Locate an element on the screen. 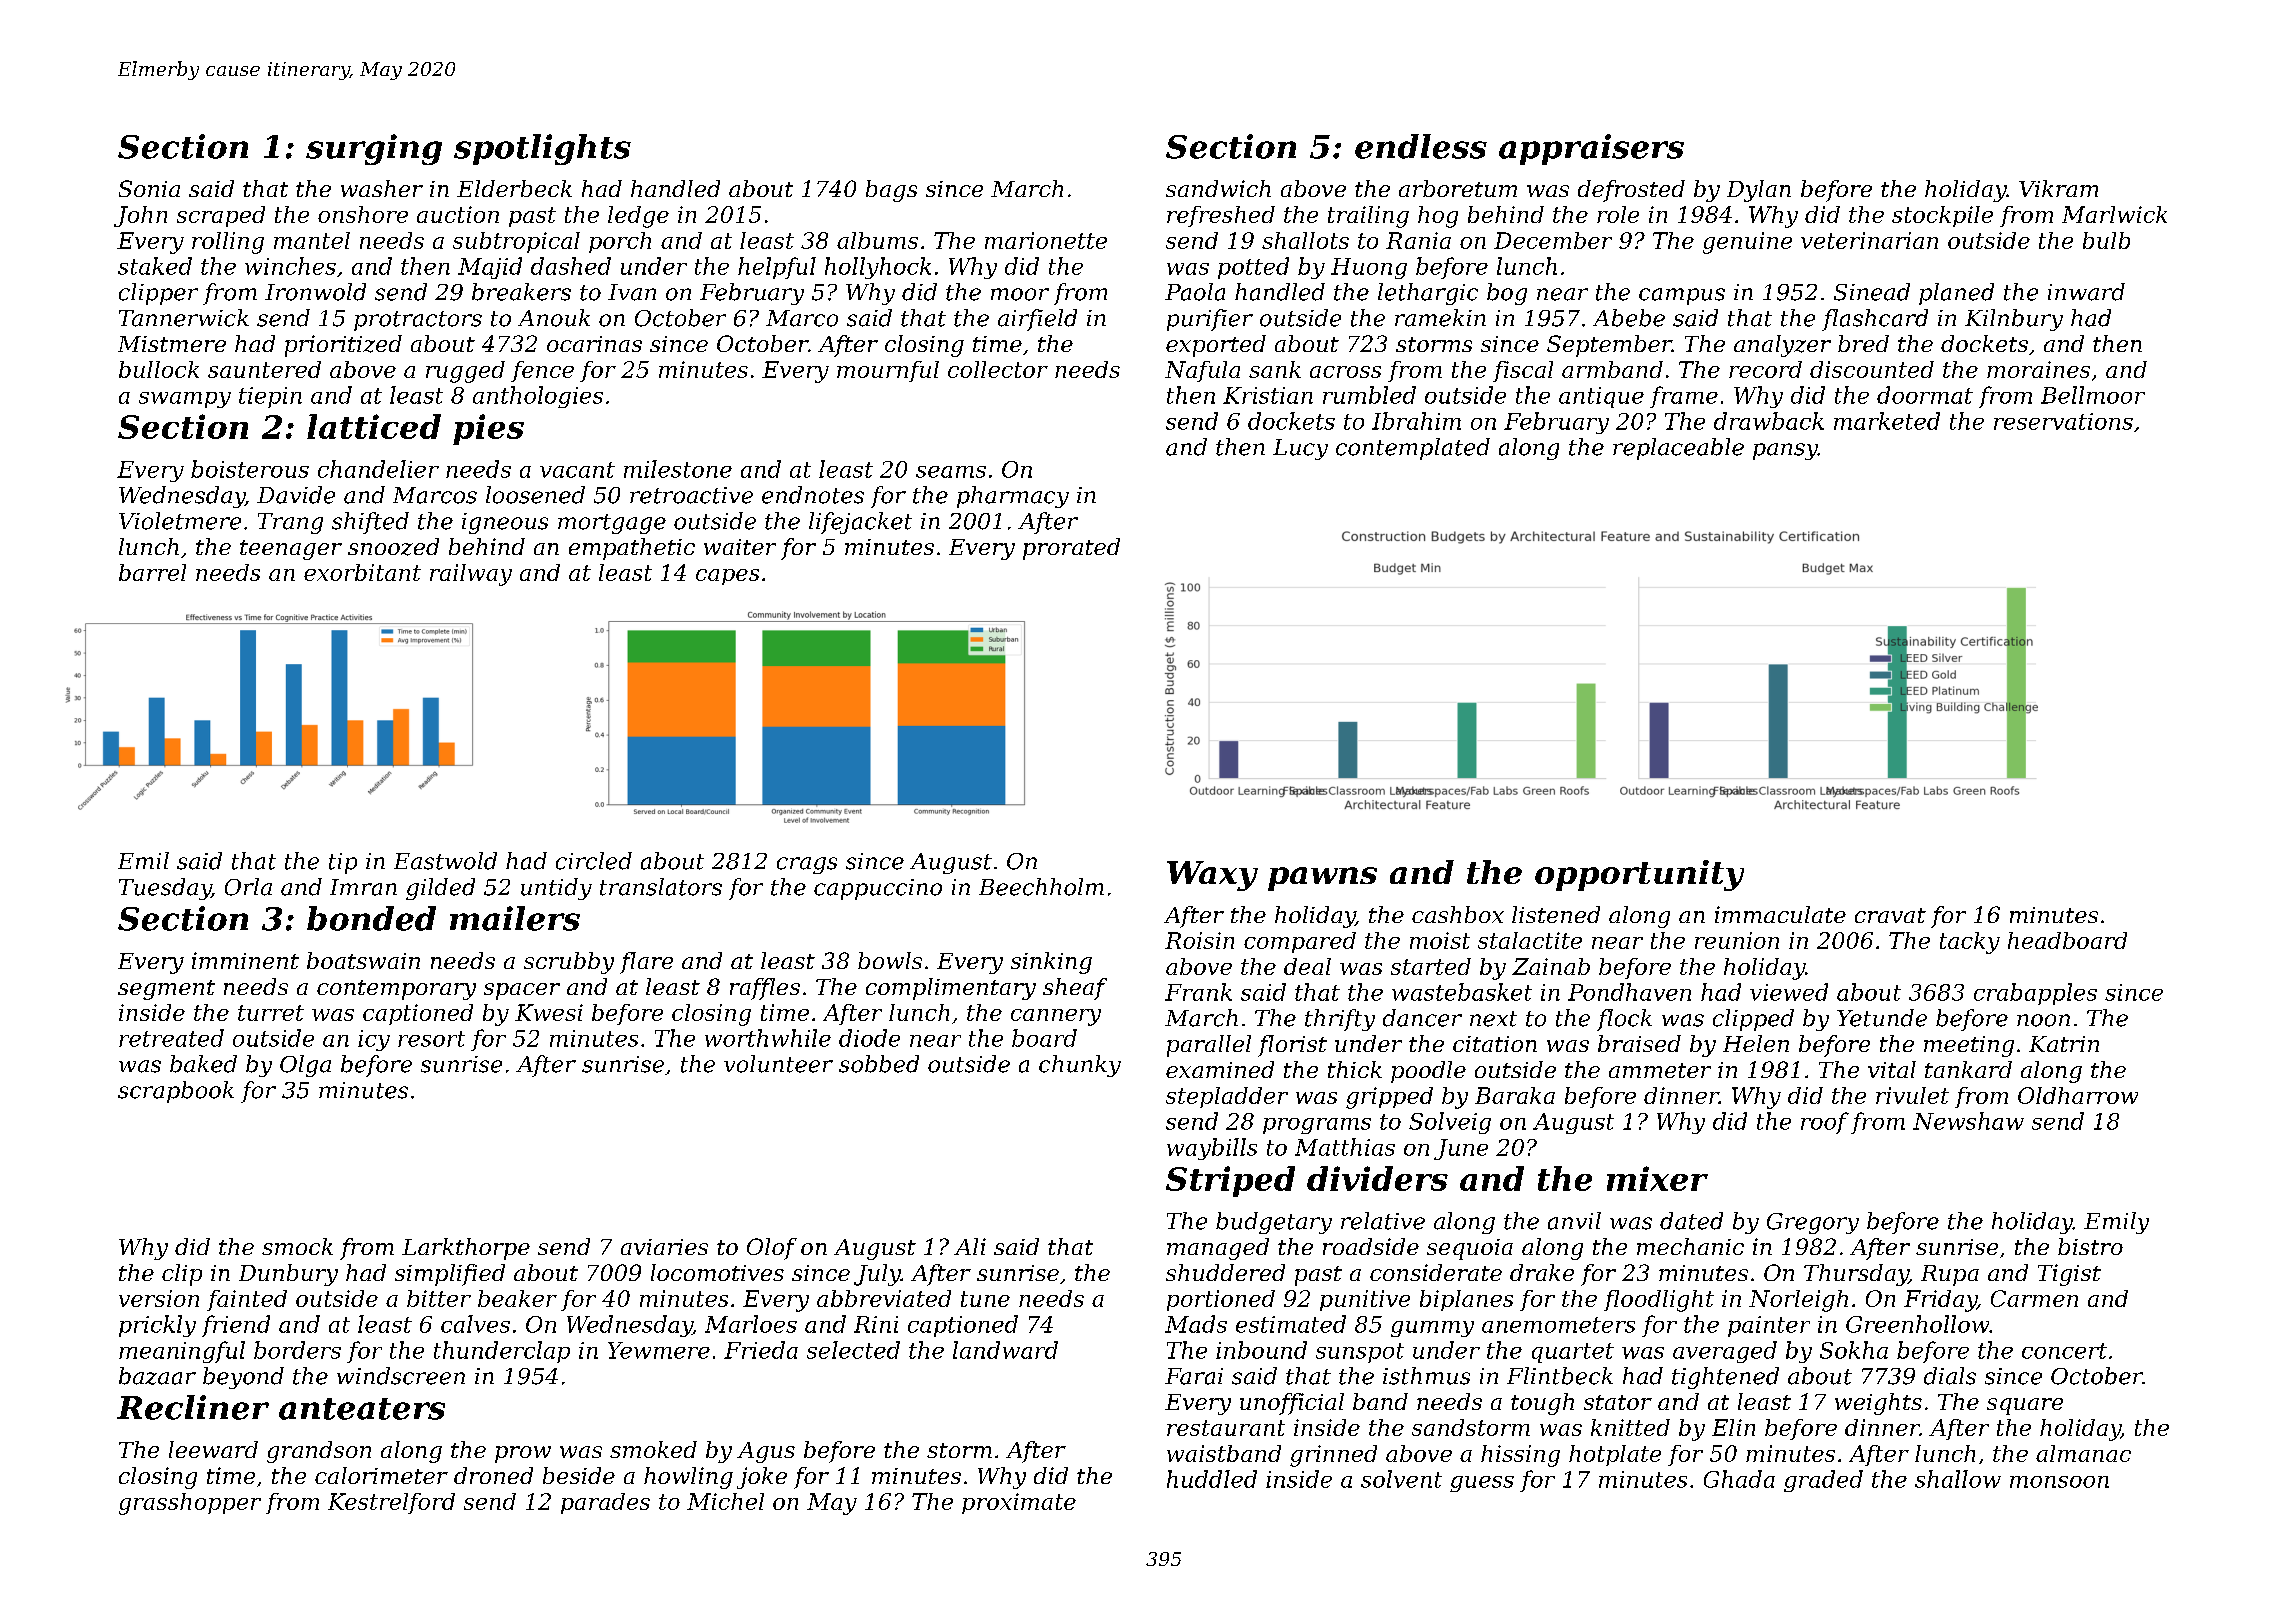  flashcard is located at coordinates (1875, 320).
